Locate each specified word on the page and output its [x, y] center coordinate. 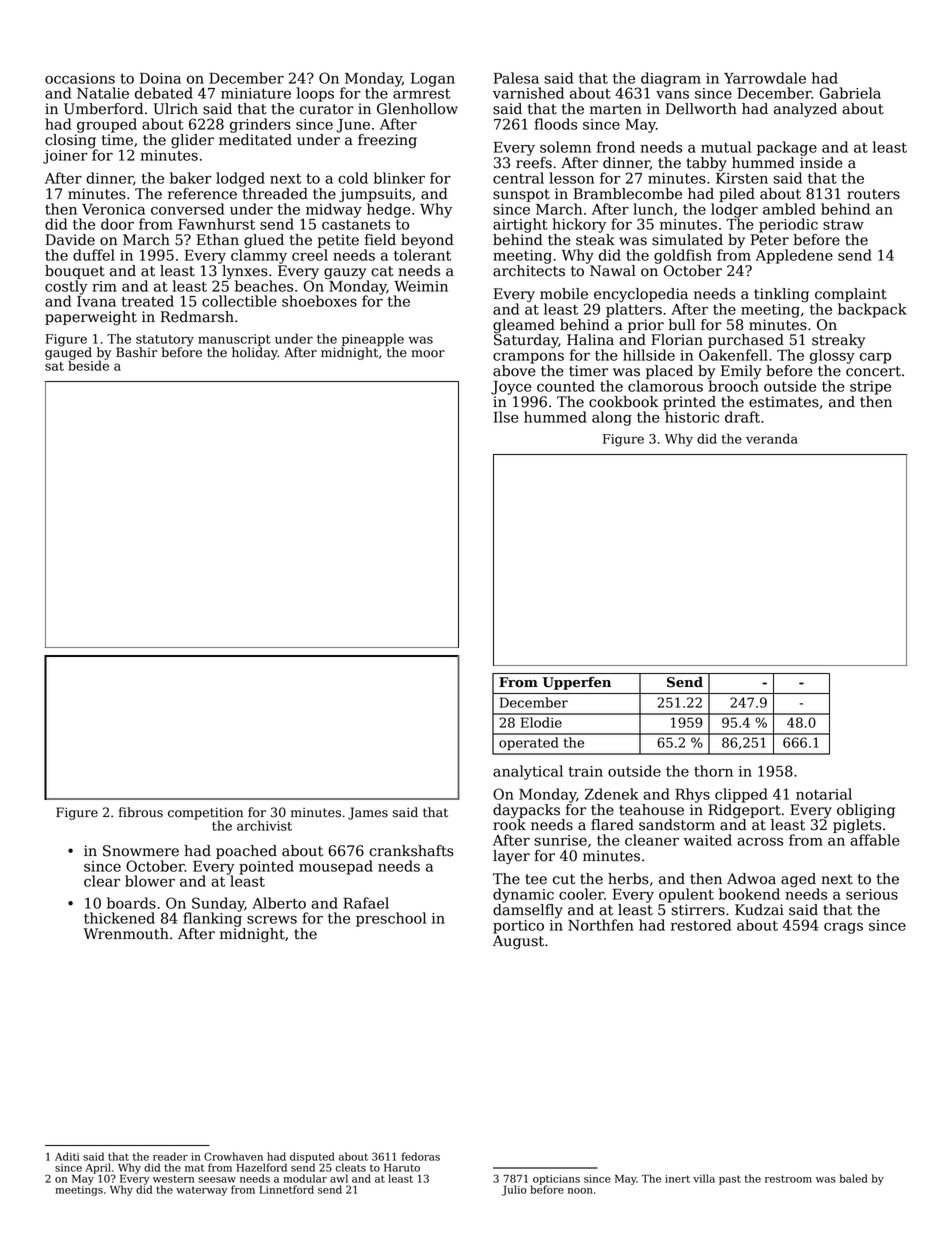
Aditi [67, 1156]
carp [875, 358]
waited [708, 840]
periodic [788, 225]
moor [428, 354]
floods [555, 124]
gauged [68, 353]
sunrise [560, 840]
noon [580, 1191]
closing [70, 141]
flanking [212, 919]
